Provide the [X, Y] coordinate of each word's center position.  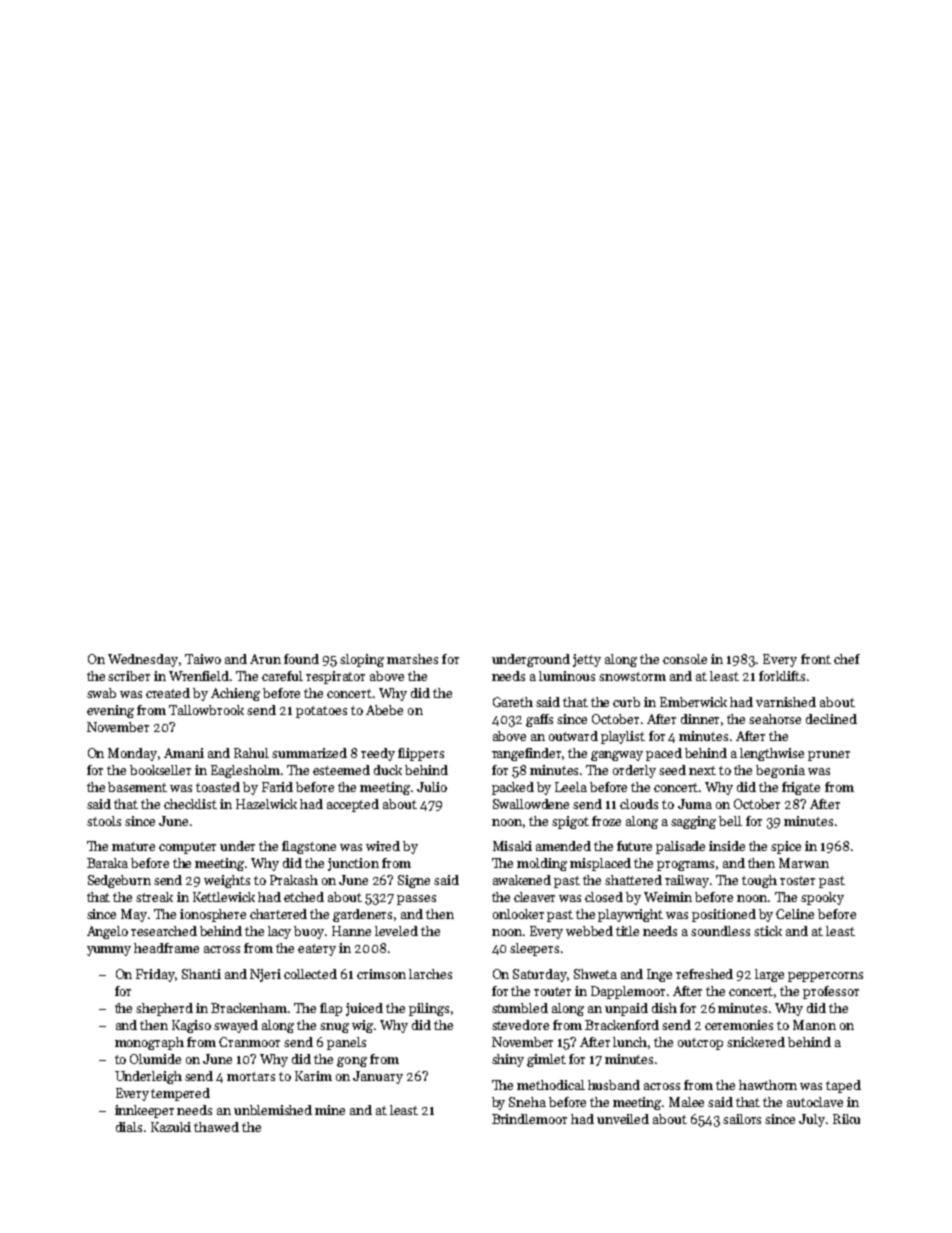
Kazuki [171, 1127]
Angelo [107, 932]
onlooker [518, 914]
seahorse [775, 719]
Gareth [513, 702]
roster [797, 880]
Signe [414, 881]
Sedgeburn [119, 881]
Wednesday [143, 660]
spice [786, 847]
